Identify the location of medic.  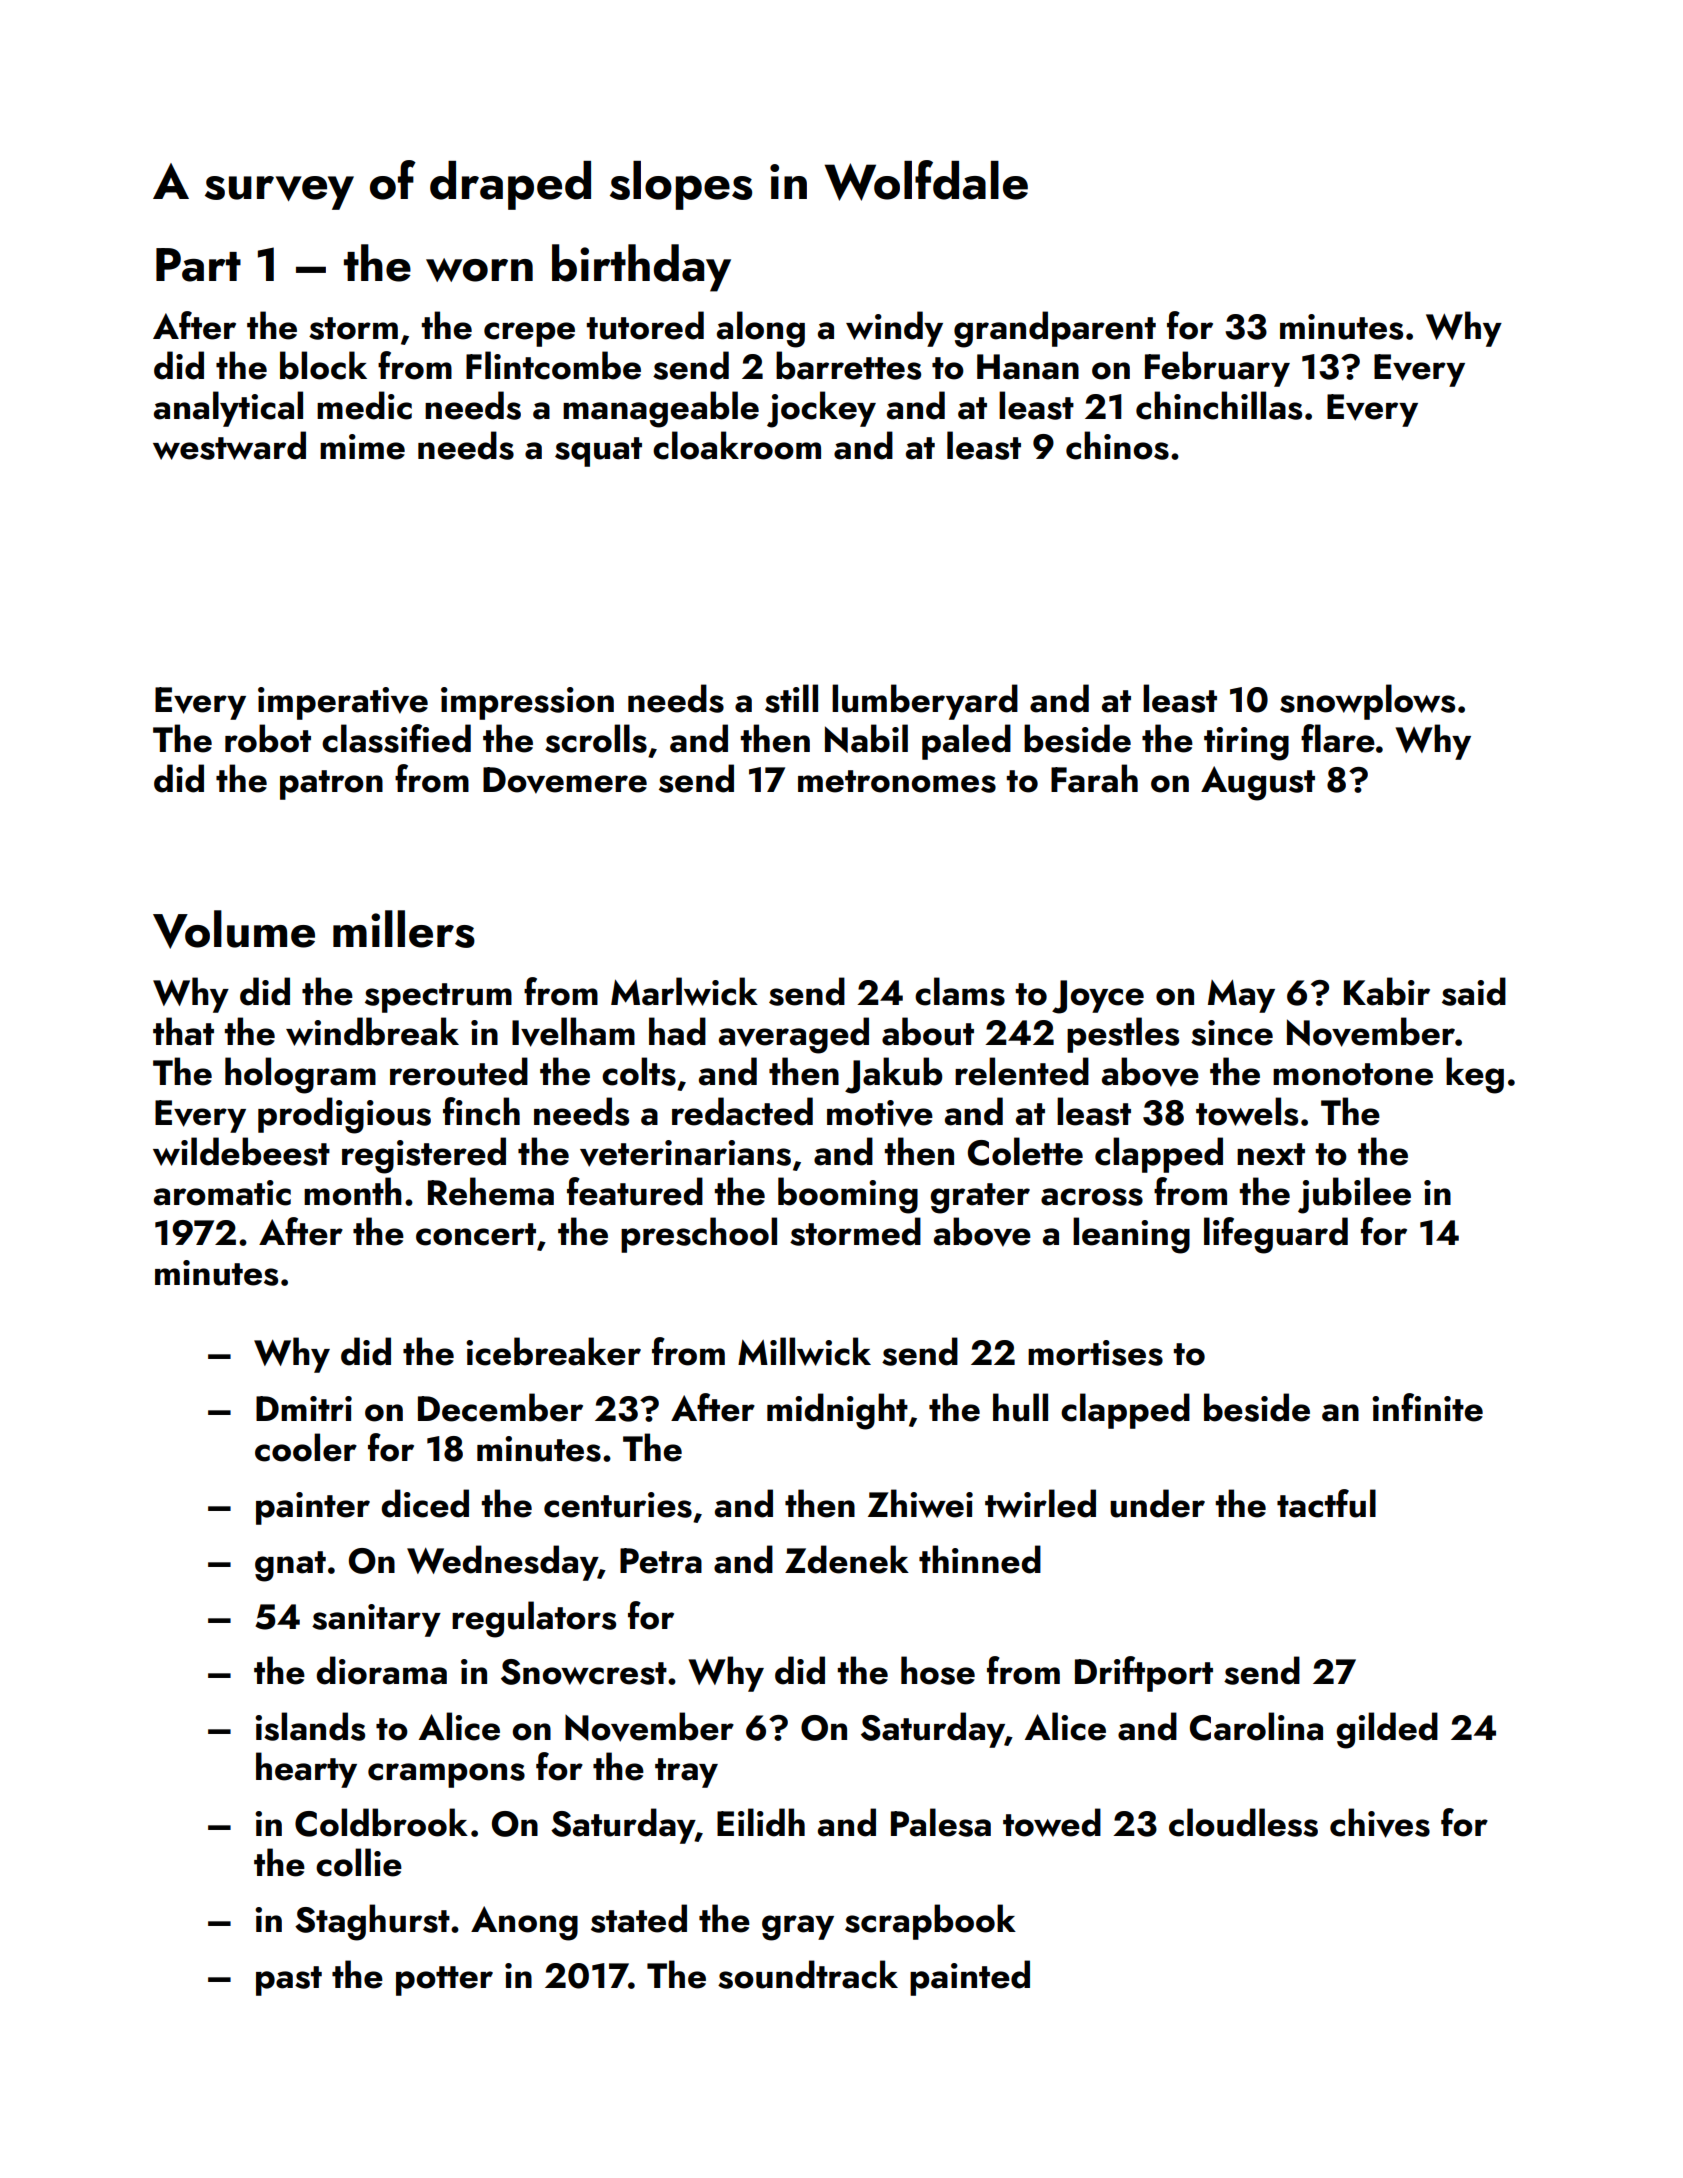
(364, 405).
